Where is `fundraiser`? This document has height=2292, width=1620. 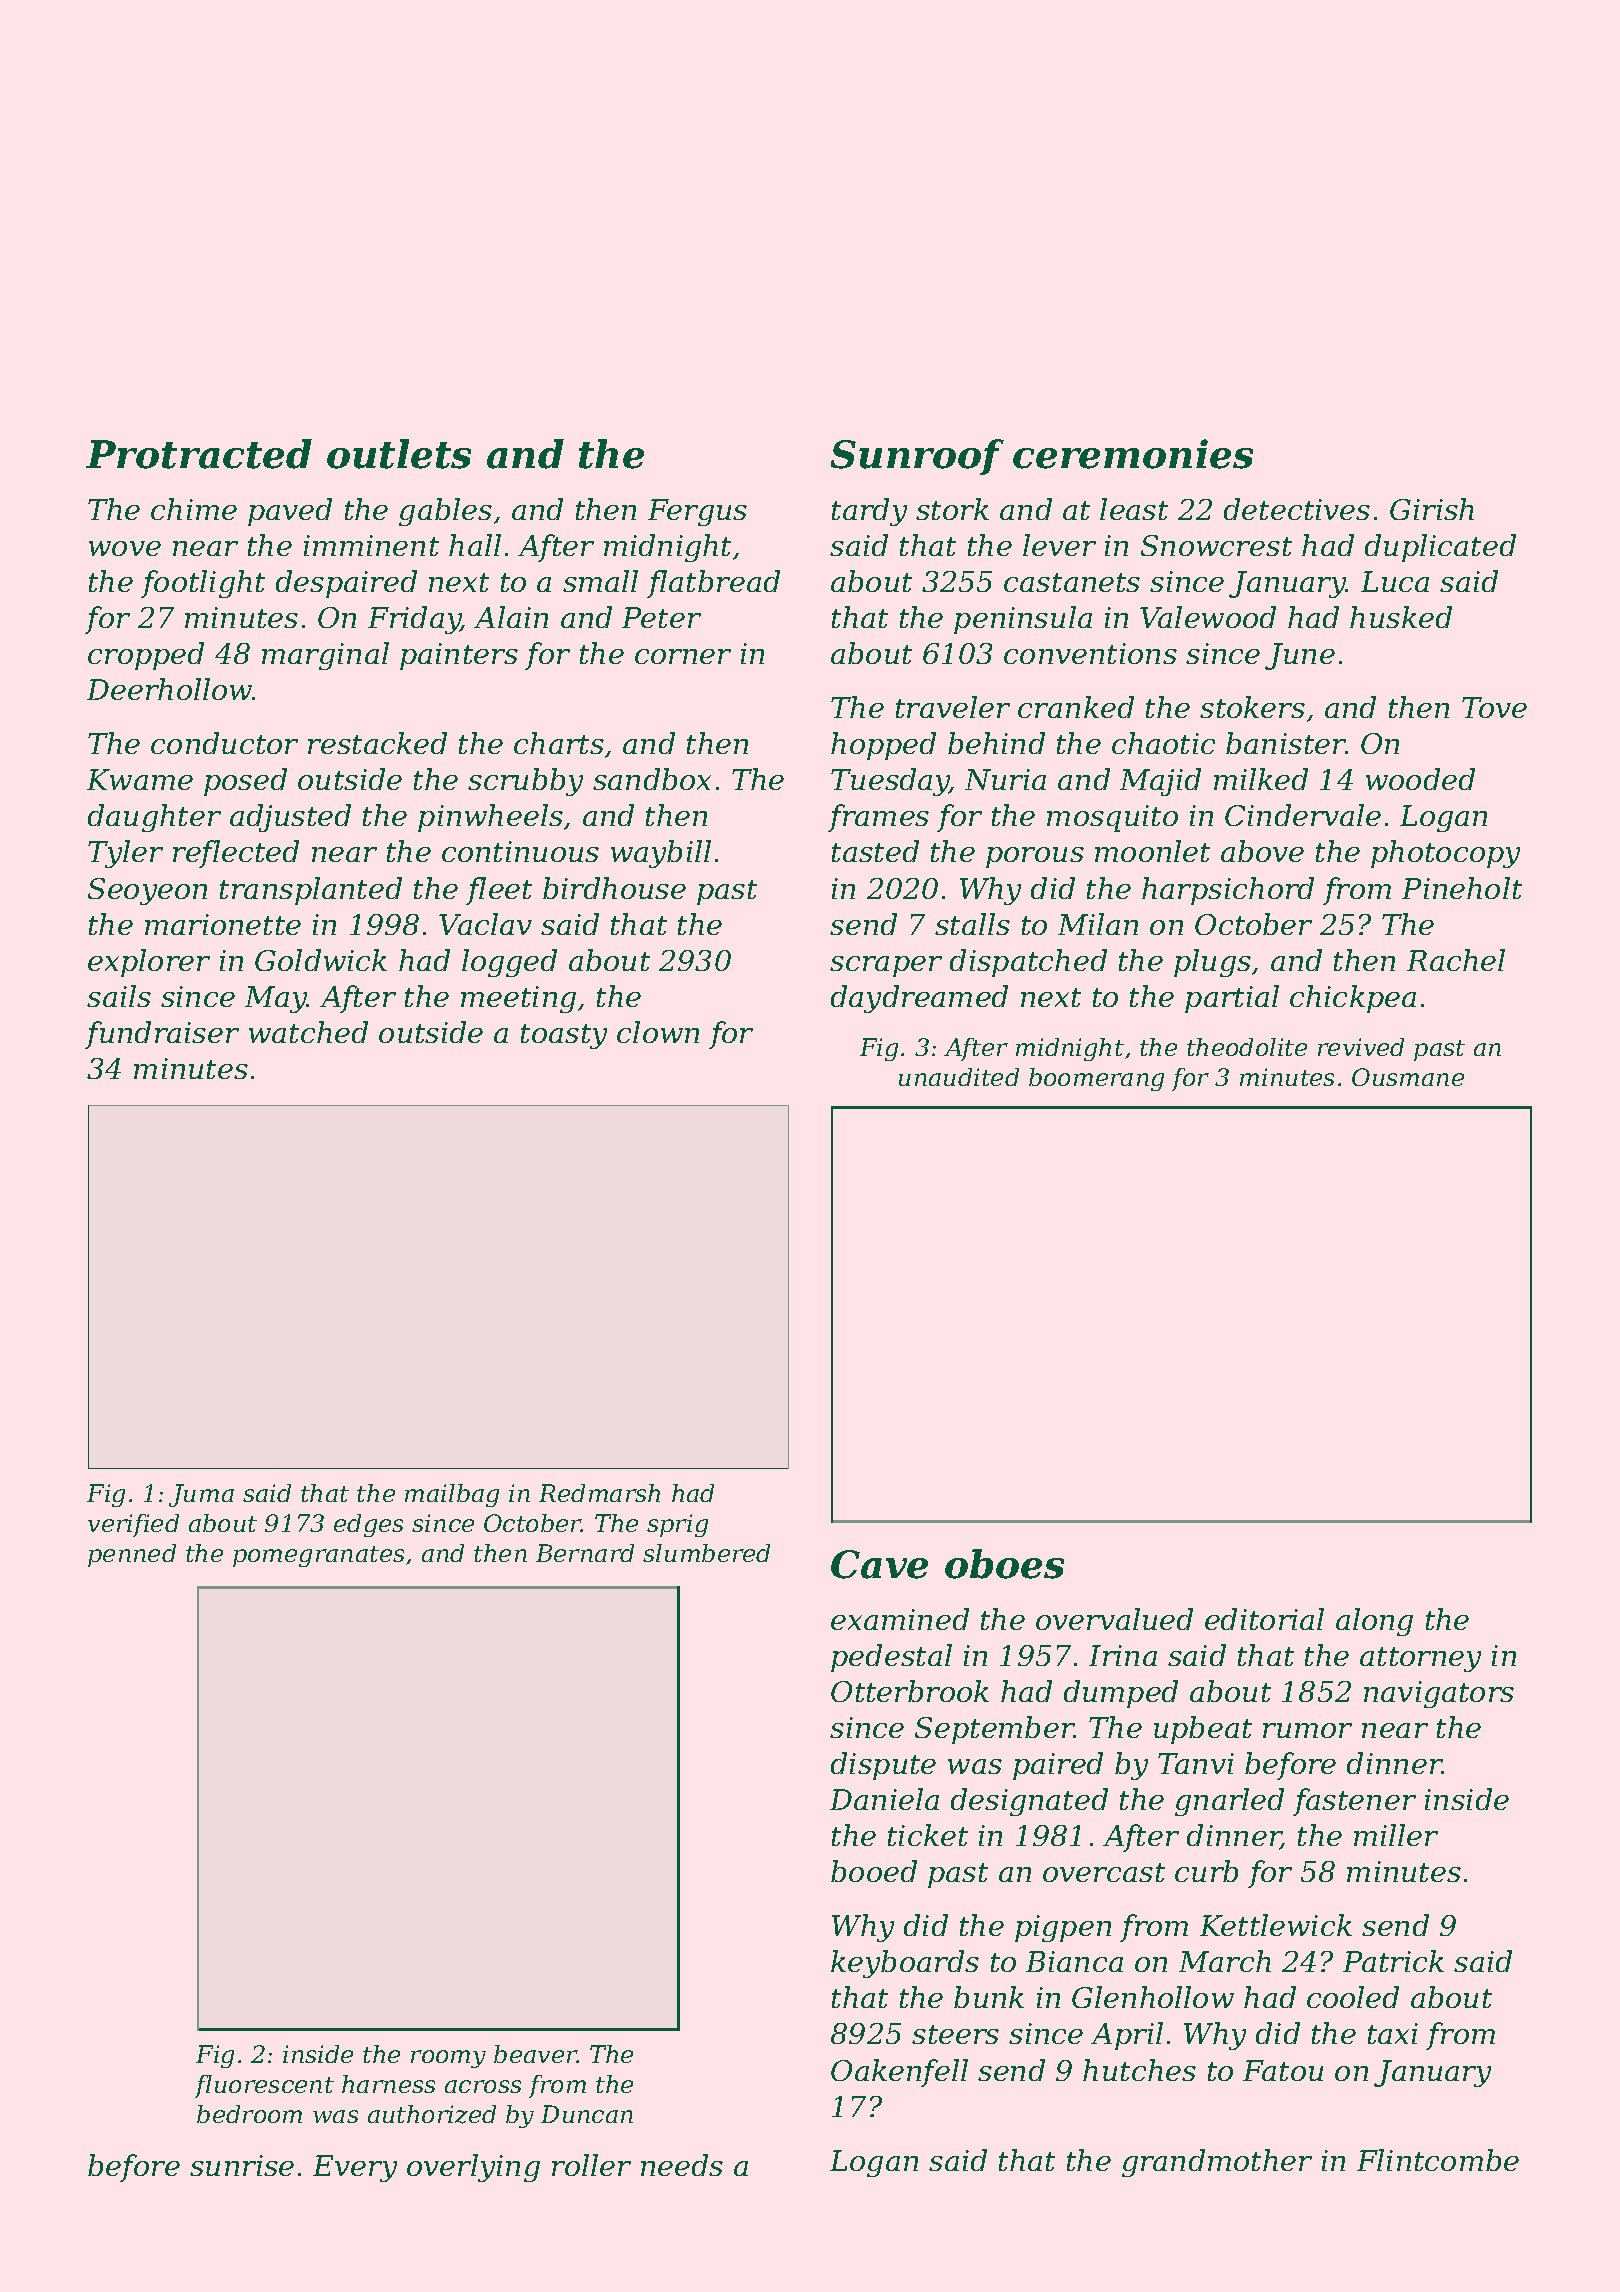 fundraiser is located at coordinates (162, 1035).
